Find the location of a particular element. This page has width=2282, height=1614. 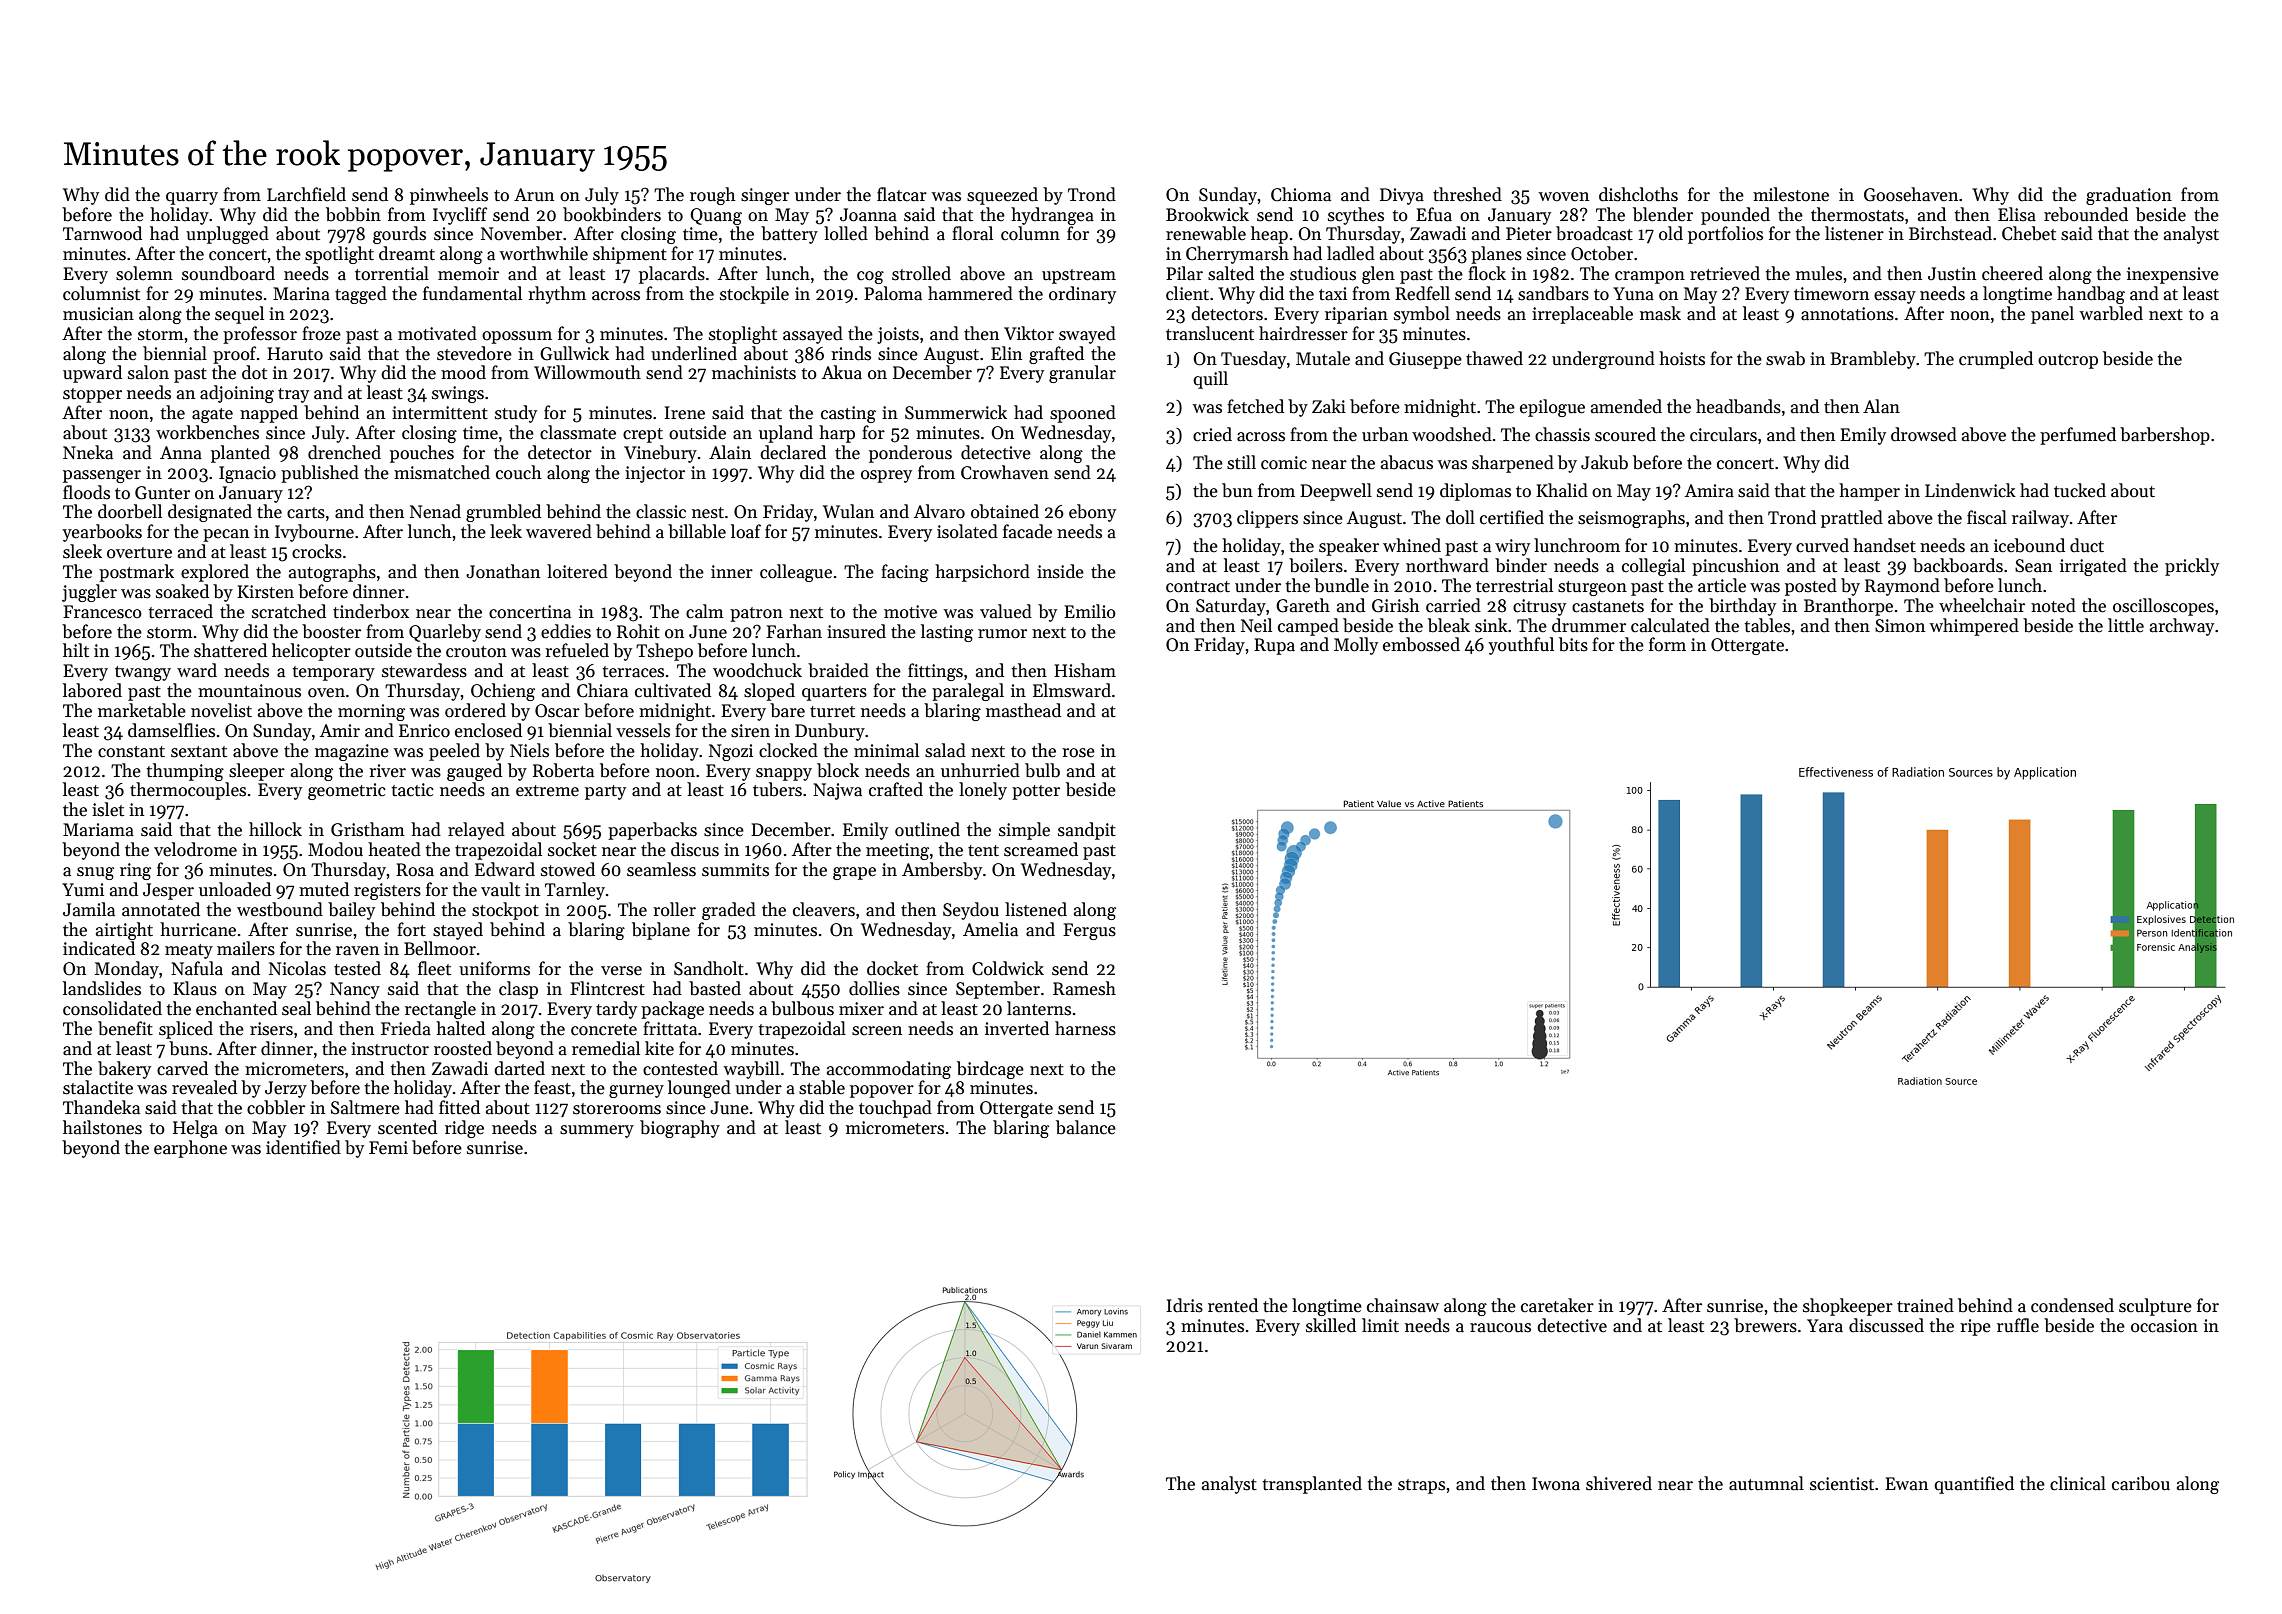

Crowhaven is located at coordinates (1005, 472).
